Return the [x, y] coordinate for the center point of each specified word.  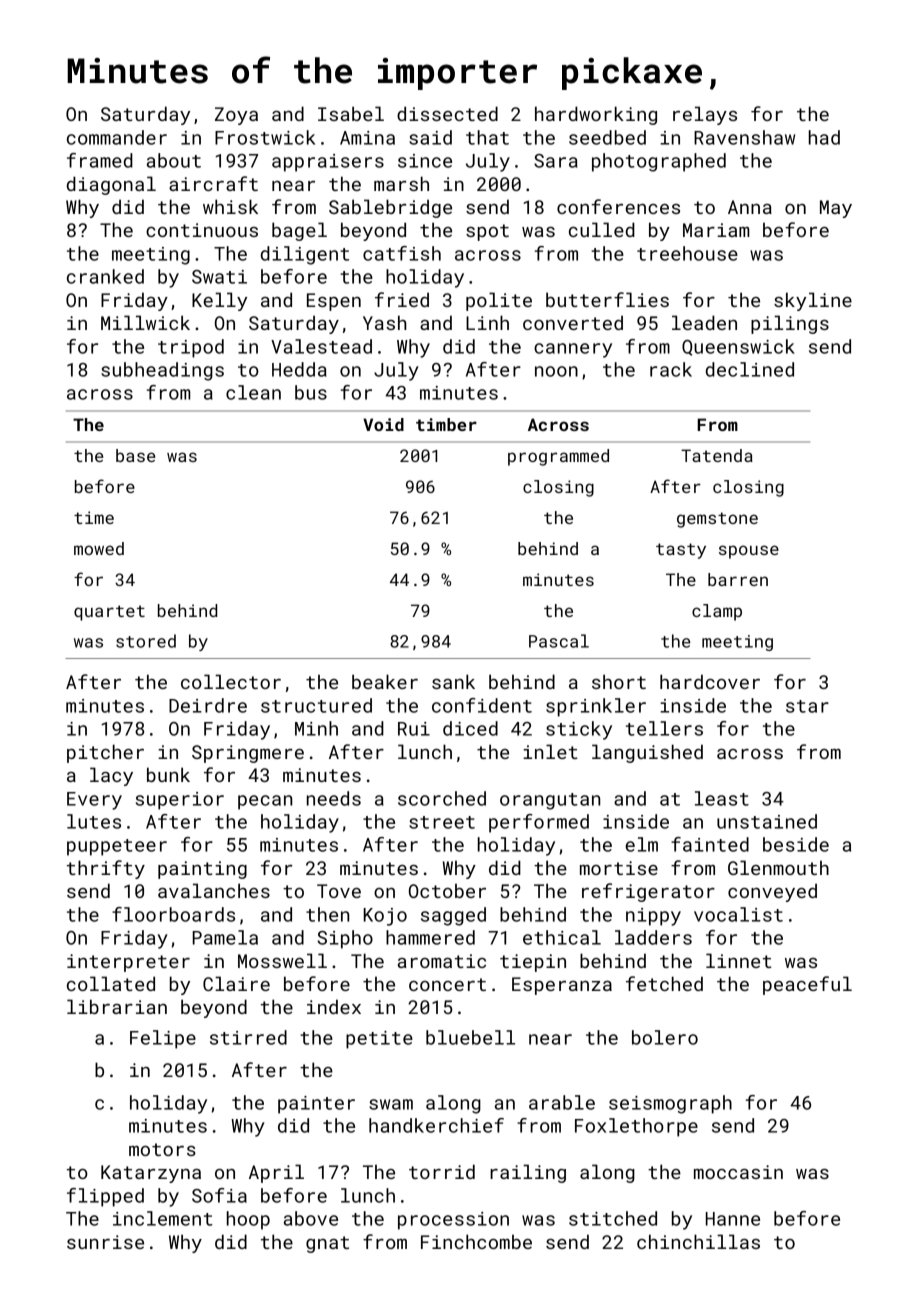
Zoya [236, 116]
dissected [447, 113]
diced [470, 728]
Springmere [248, 754]
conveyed [772, 892]
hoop [248, 1220]
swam [391, 1104]
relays [705, 115]
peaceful [807, 985]
